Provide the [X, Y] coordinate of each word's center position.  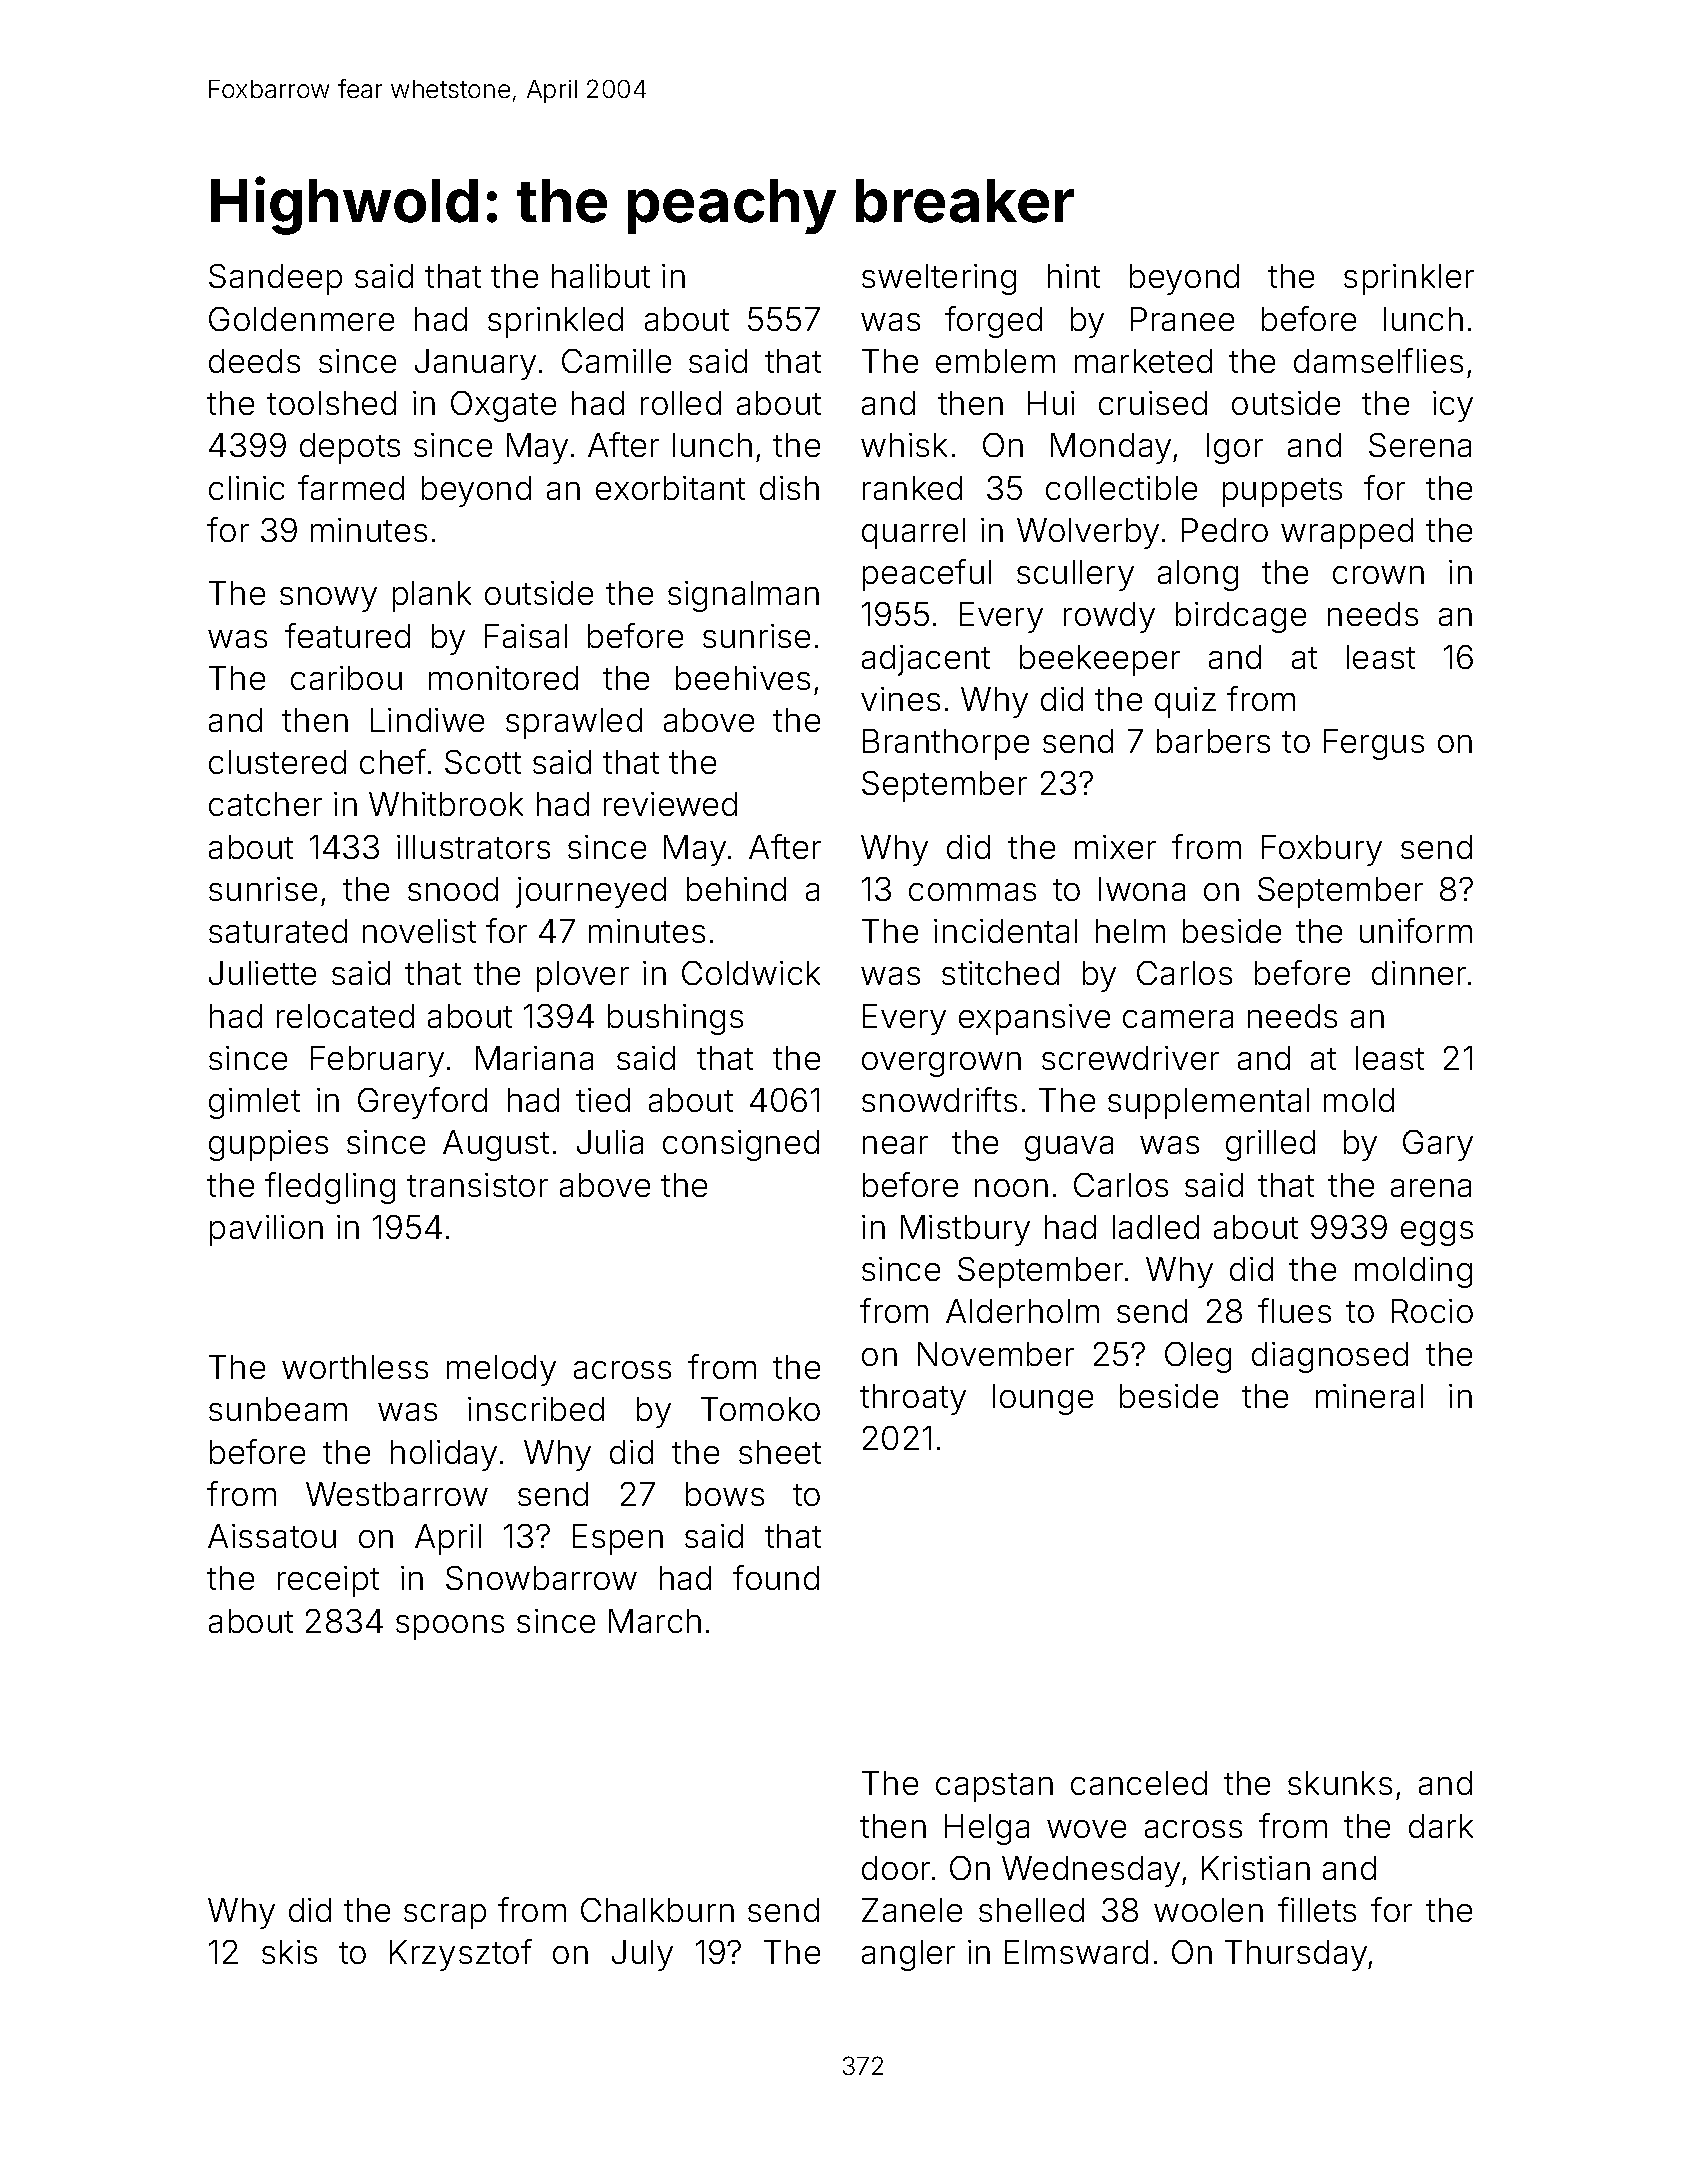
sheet [780, 1452]
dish [789, 488]
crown [1378, 575]
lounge [1043, 1399]
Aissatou [272, 1536]
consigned [741, 1145]
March [655, 1621]
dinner [1419, 973]
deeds [254, 361]
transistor [477, 1185]
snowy [328, 599]
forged [993, 322]
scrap [445, 1916]
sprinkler [1409, 279]
